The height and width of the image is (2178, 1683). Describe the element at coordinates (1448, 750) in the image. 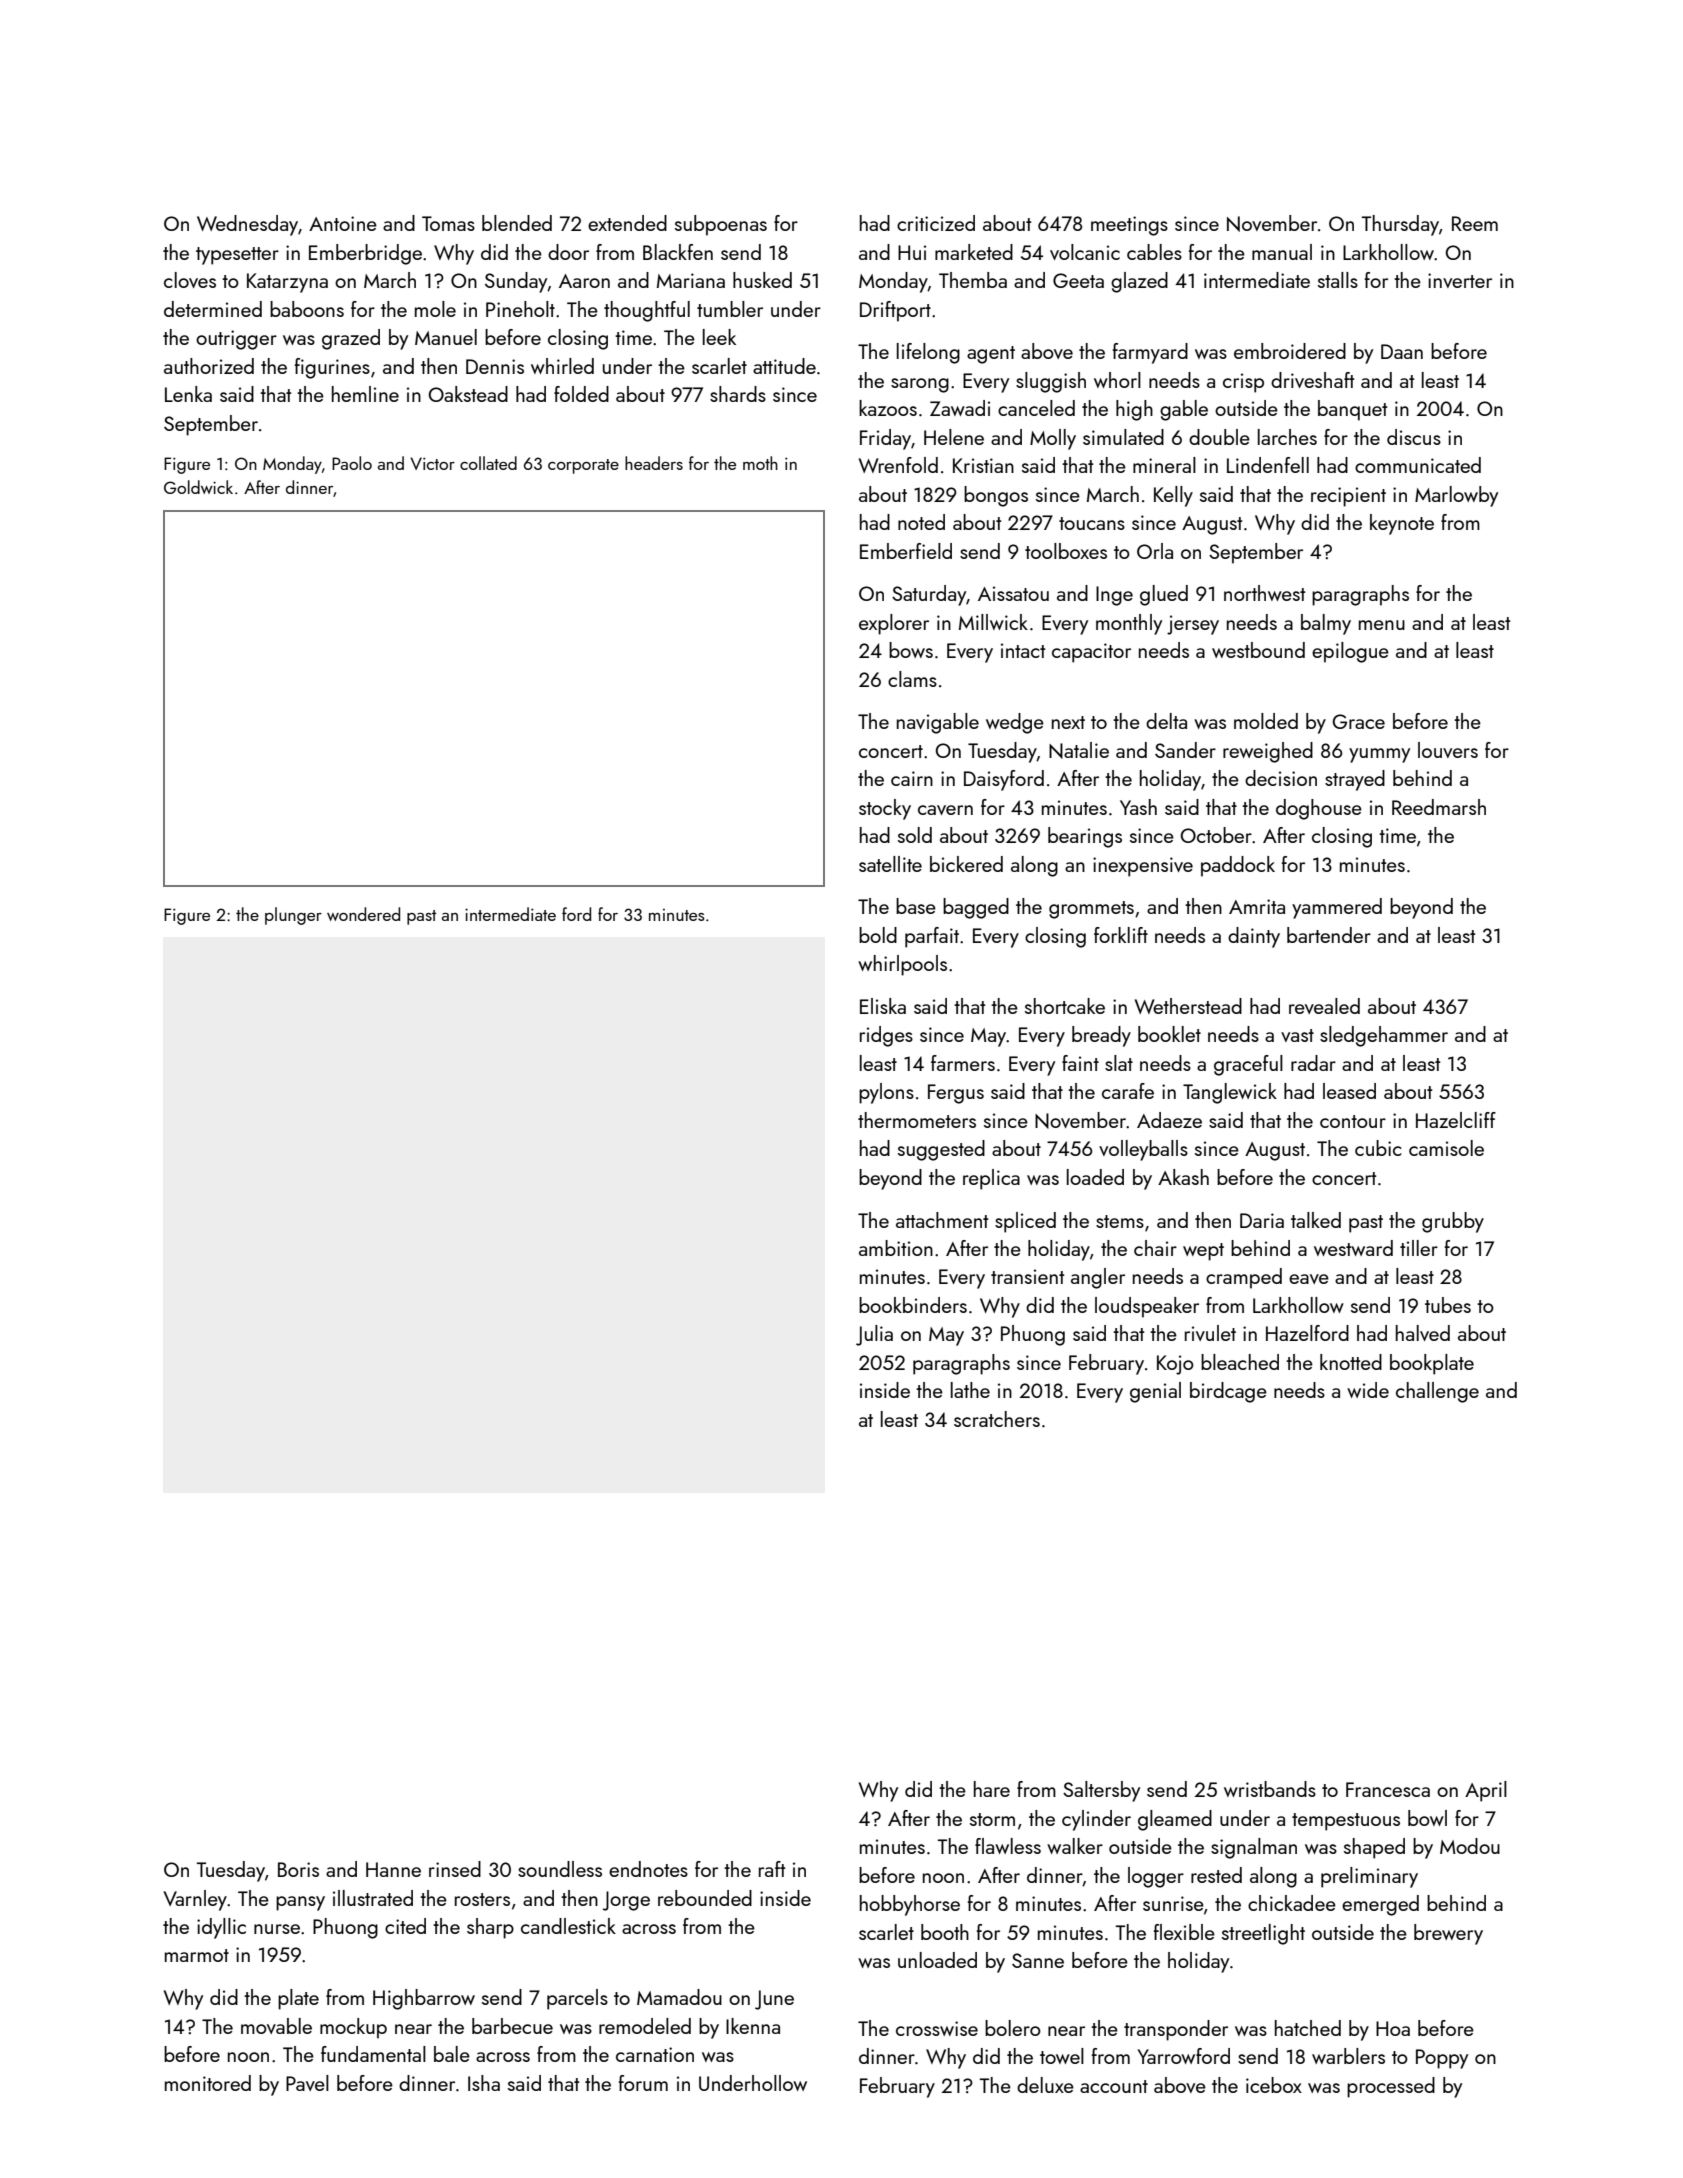

I see `louvers` at that location.
